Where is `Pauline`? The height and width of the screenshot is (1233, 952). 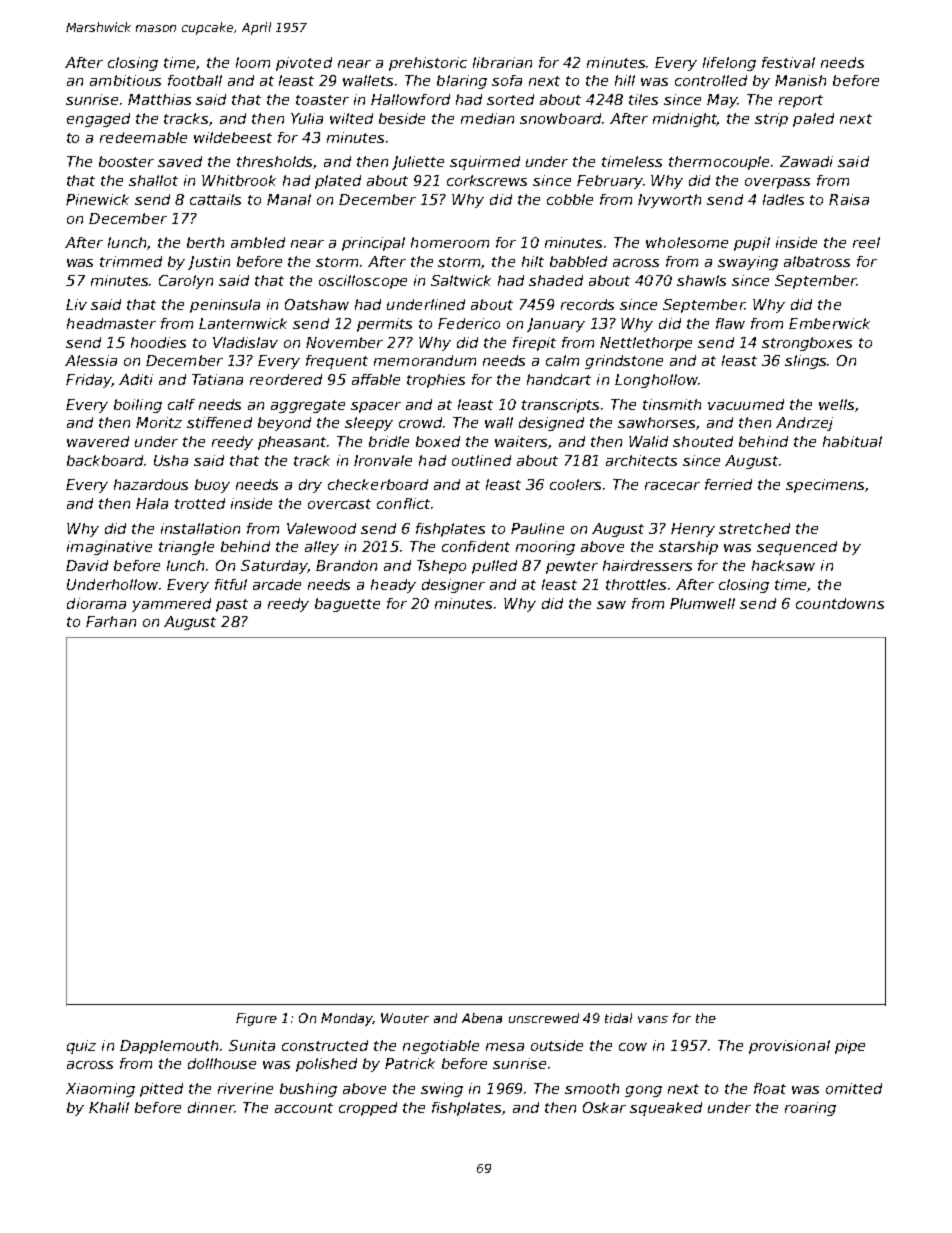
Pauline is located at coordinates (537, 528).
